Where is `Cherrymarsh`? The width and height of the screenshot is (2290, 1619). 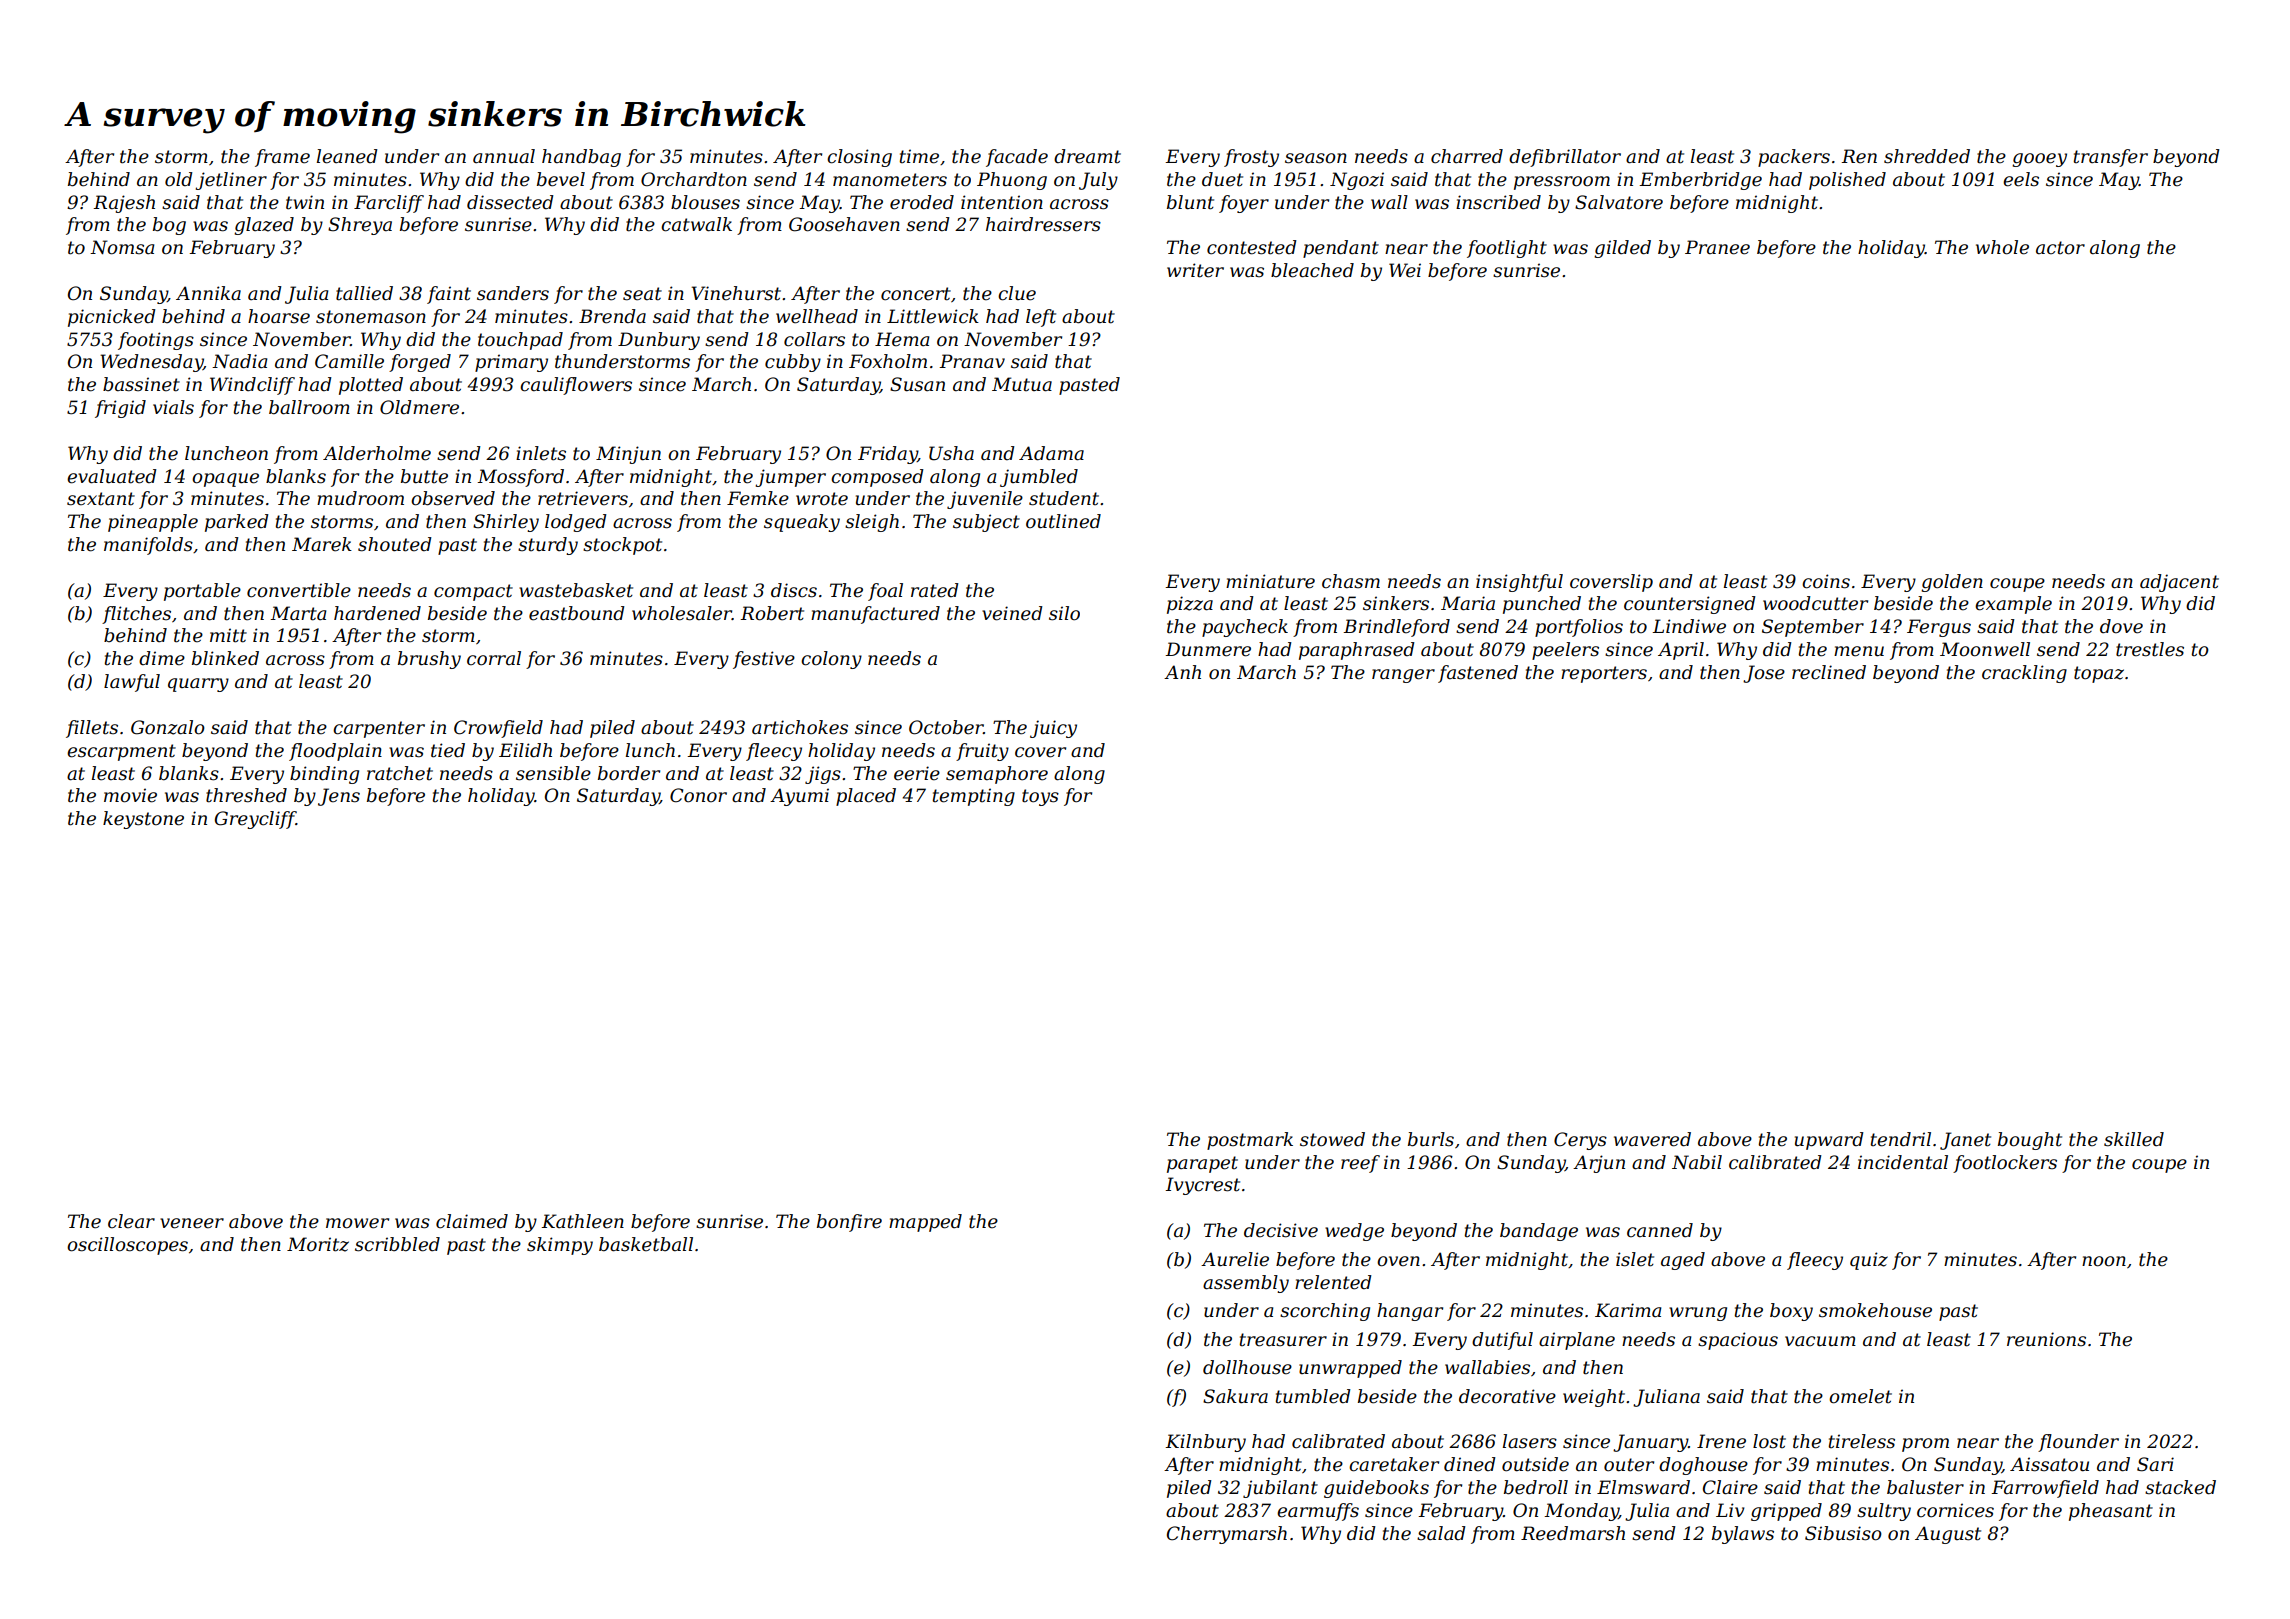
Cherrymarsh is located at coordinates (1227, 1535).
